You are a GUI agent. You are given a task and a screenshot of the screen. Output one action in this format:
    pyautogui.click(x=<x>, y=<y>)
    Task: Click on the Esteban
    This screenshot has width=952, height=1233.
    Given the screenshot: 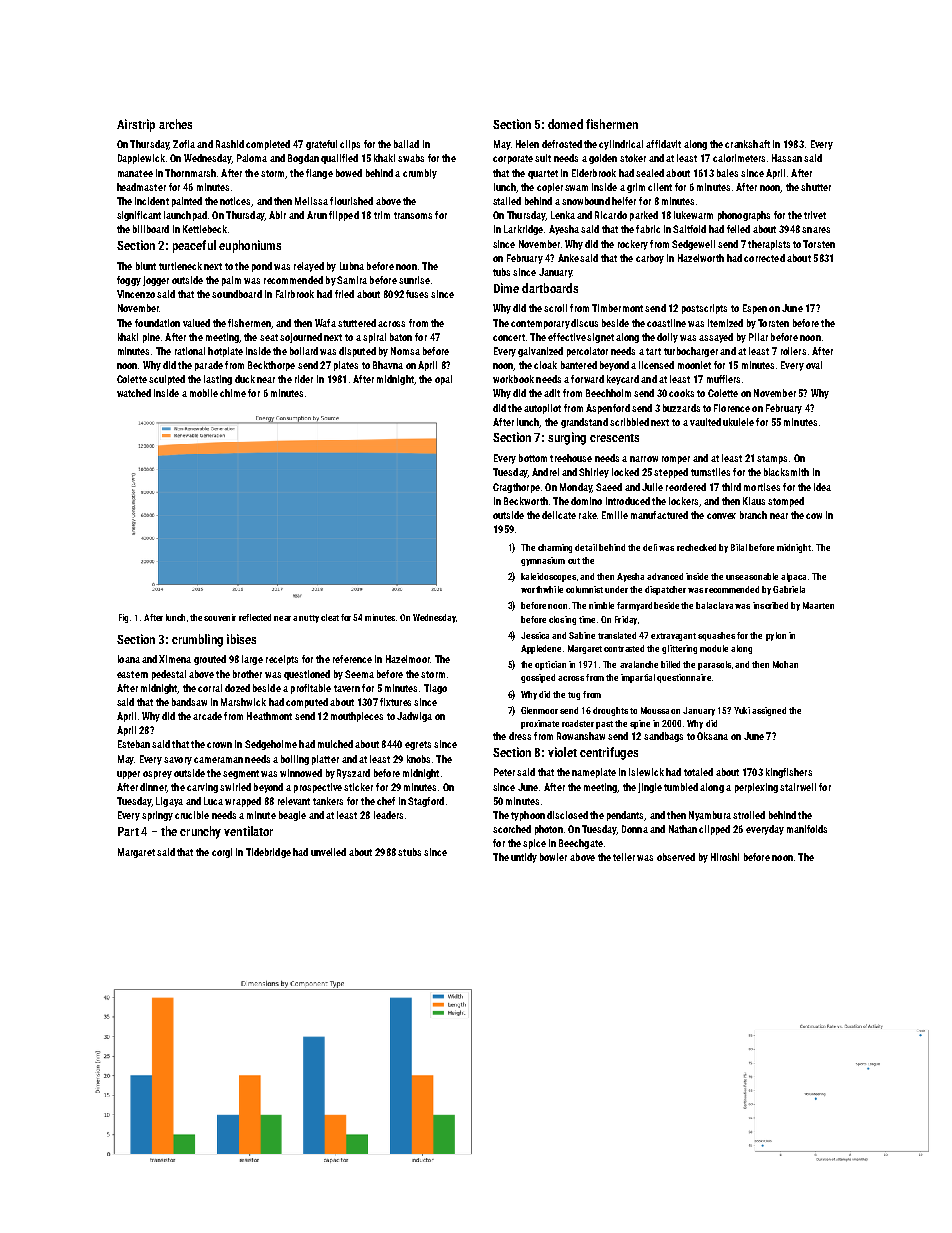 What is the action you would take?
    pyautogui.click(x=134, y=744)
